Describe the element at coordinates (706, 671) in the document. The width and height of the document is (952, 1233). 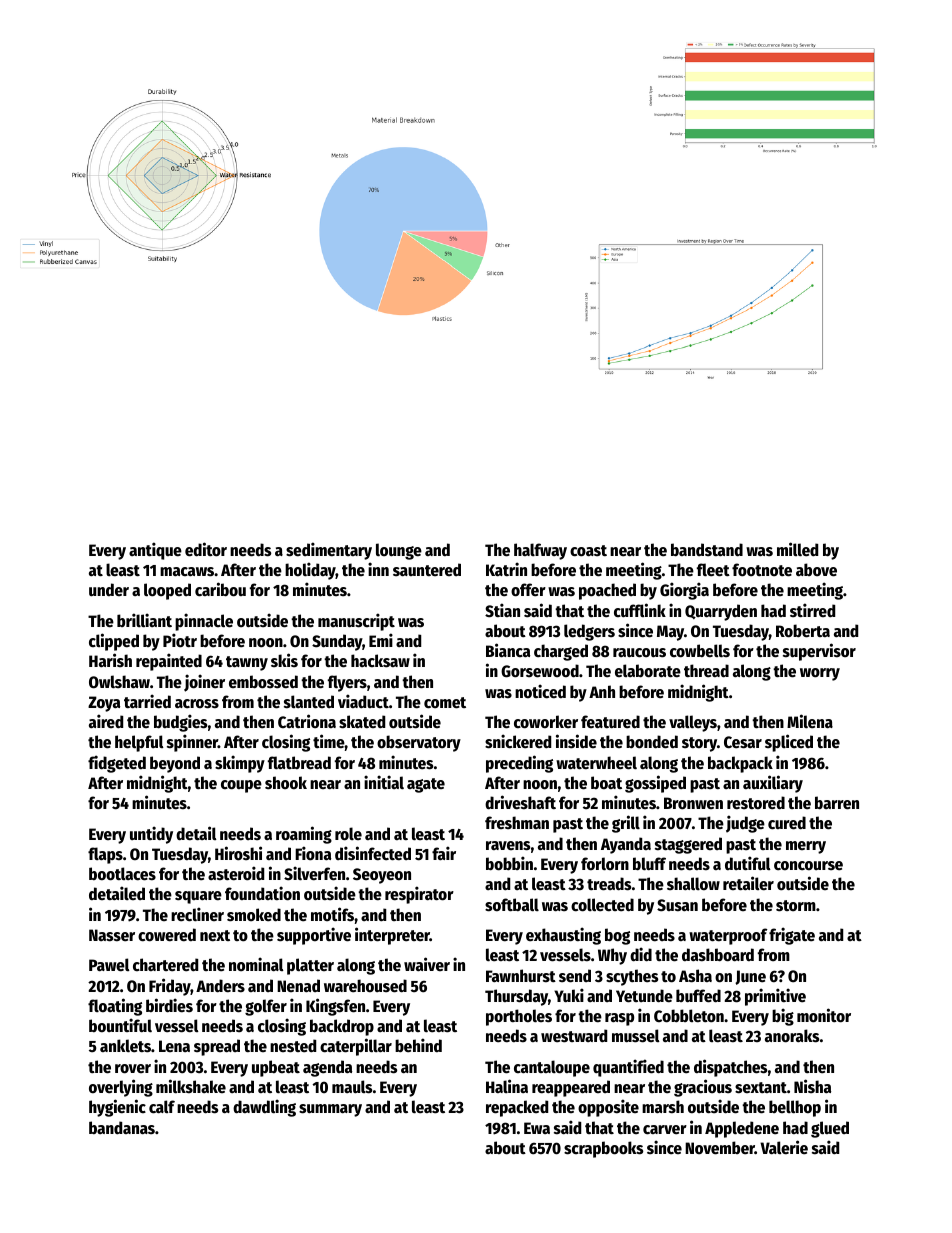
I see `thread` at that location.
